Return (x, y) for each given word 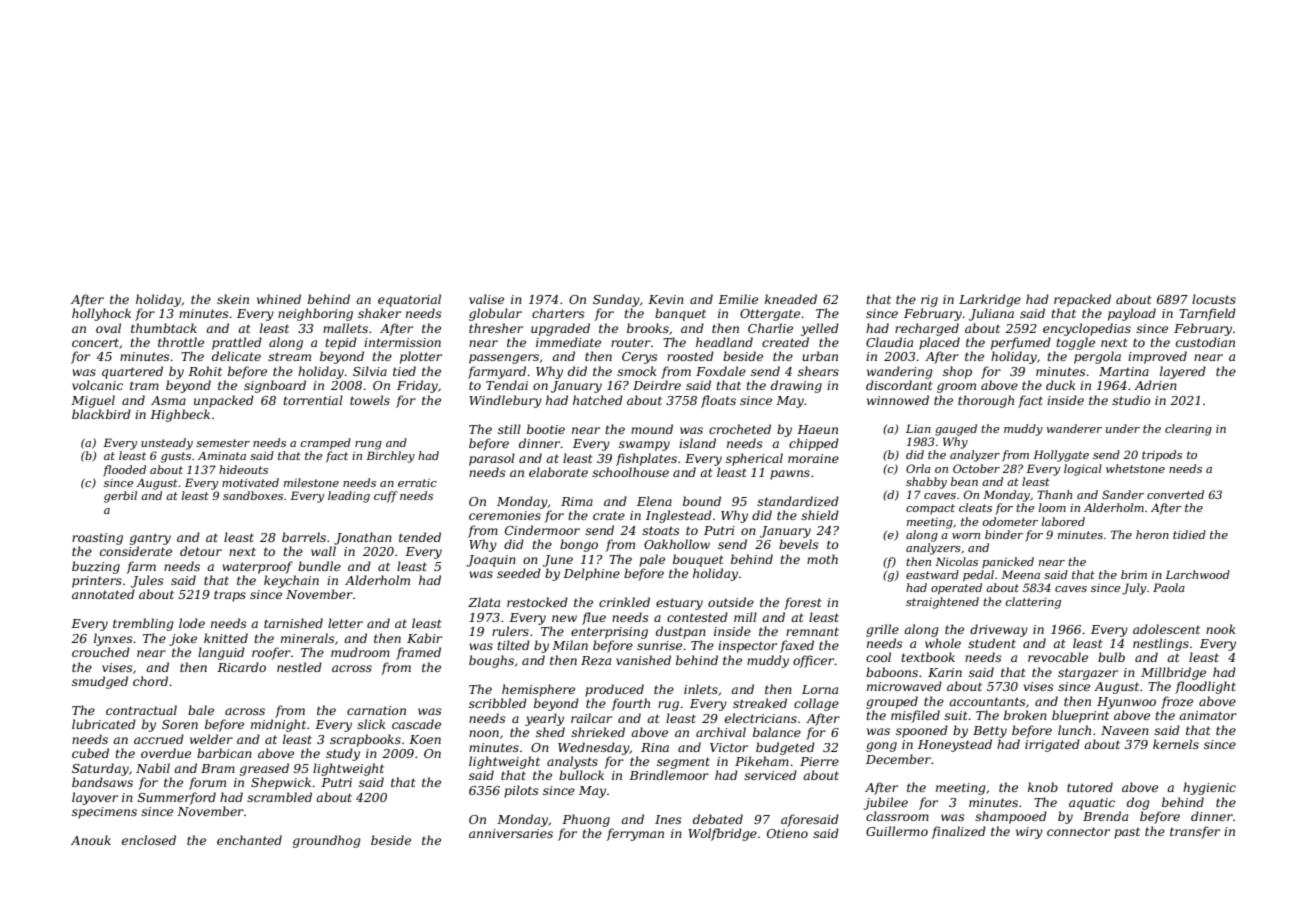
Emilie (738, 299)
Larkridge (990, 300)
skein (233, 299)
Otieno (787, 833)
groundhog (327, 841)
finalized (959, 832)
